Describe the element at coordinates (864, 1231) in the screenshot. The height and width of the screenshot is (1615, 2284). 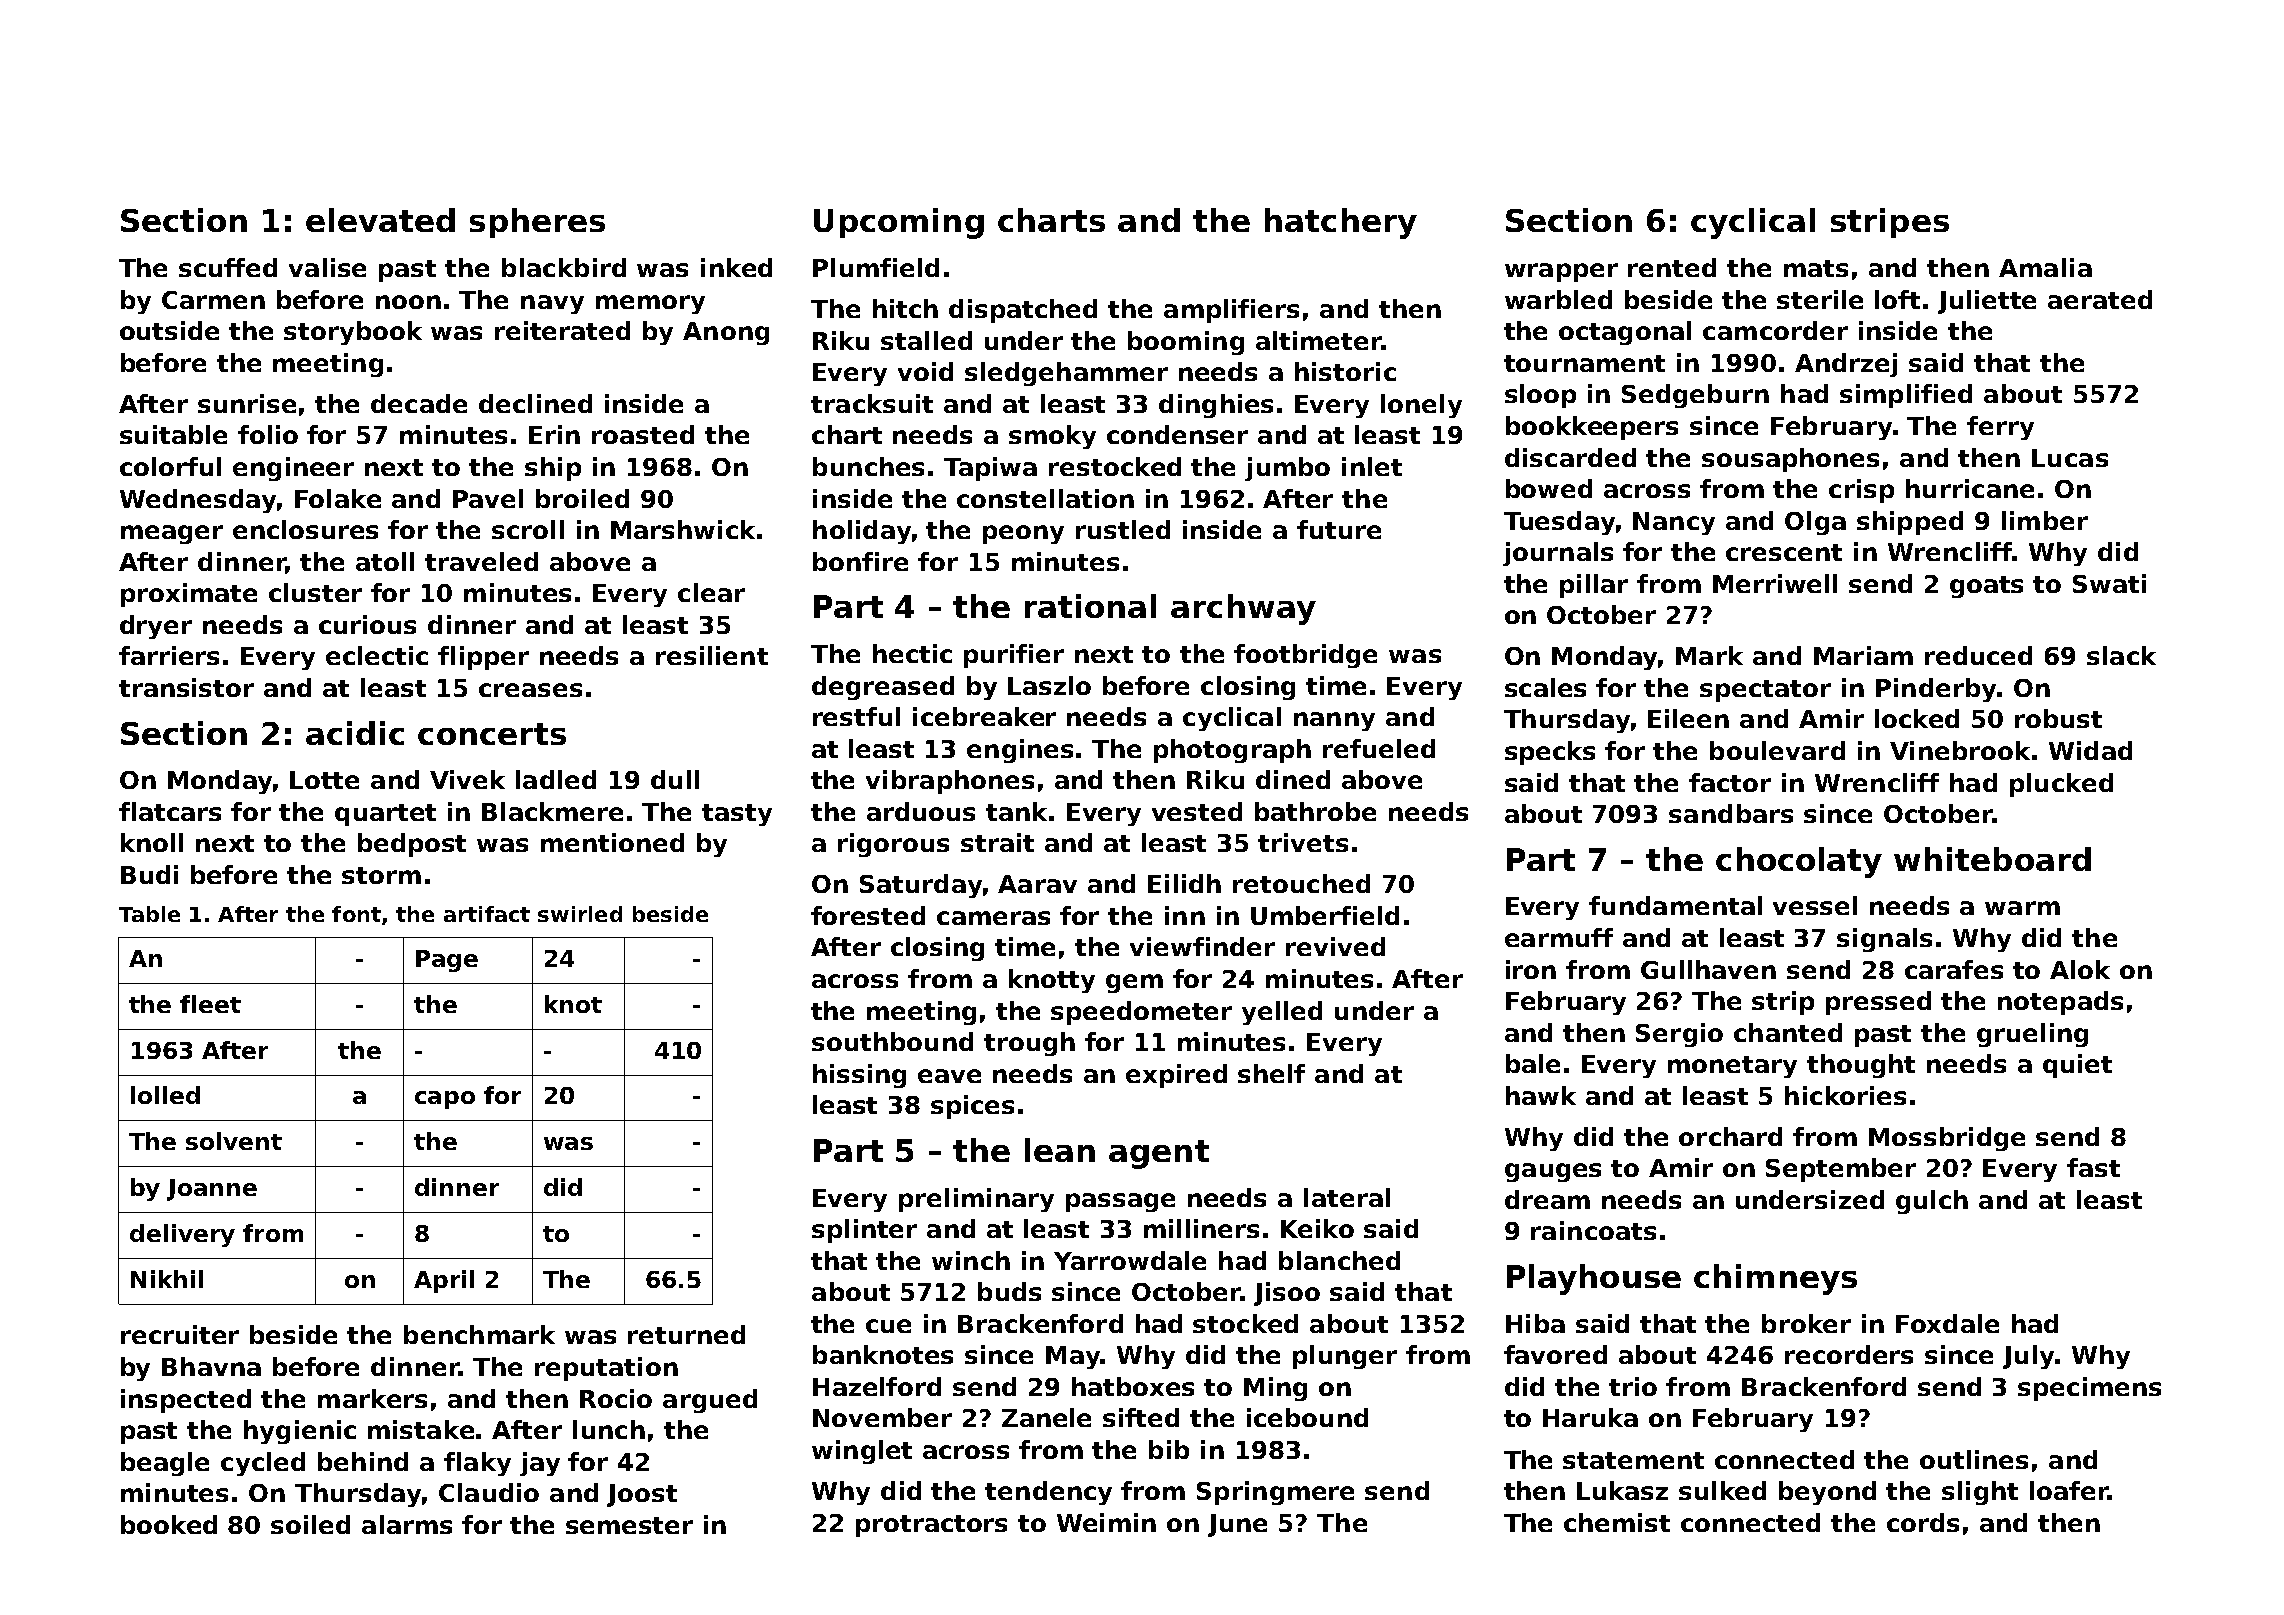
I see `splinter` at that location.
